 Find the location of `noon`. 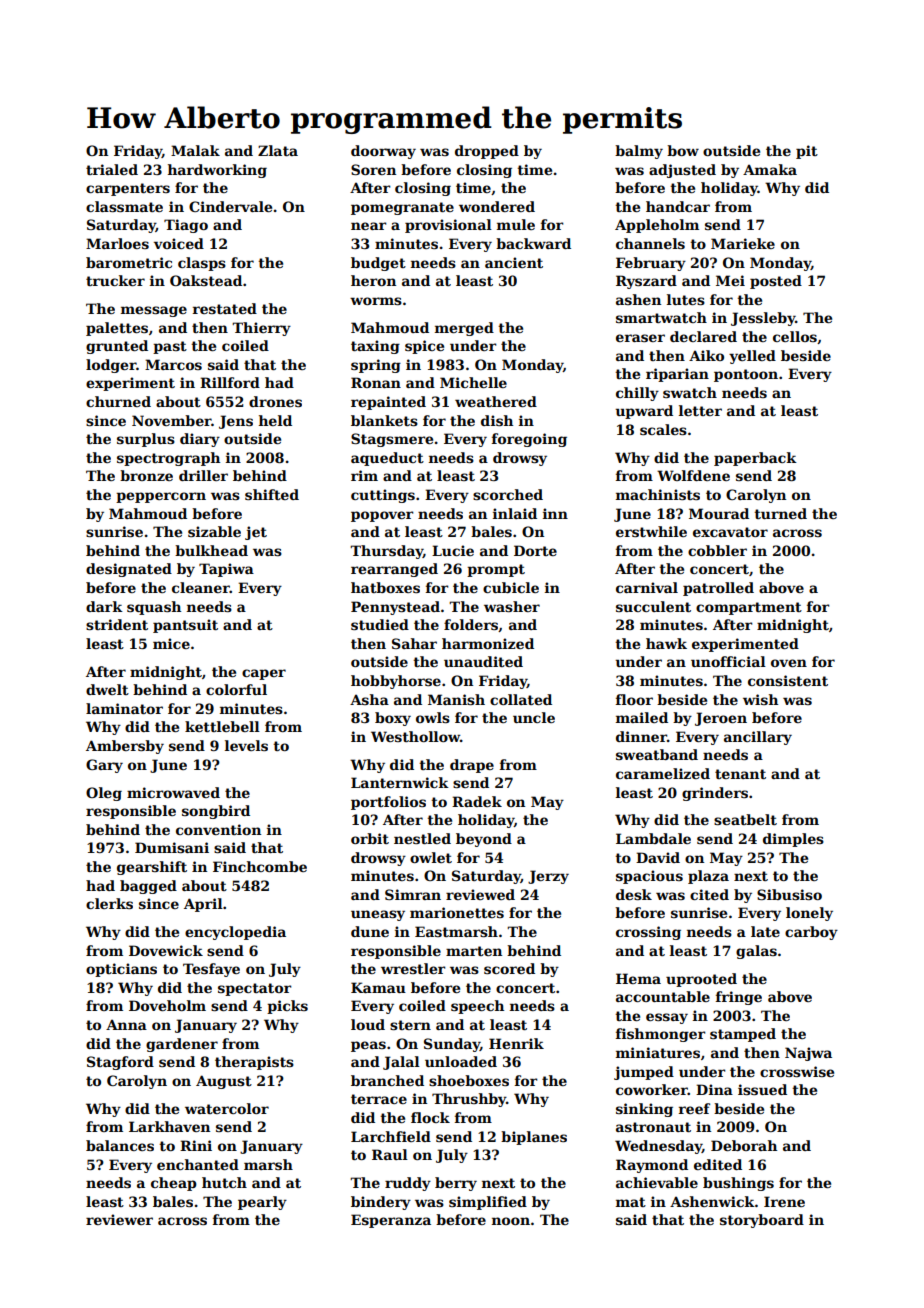

noon is located at coordinates (511, 1221).
